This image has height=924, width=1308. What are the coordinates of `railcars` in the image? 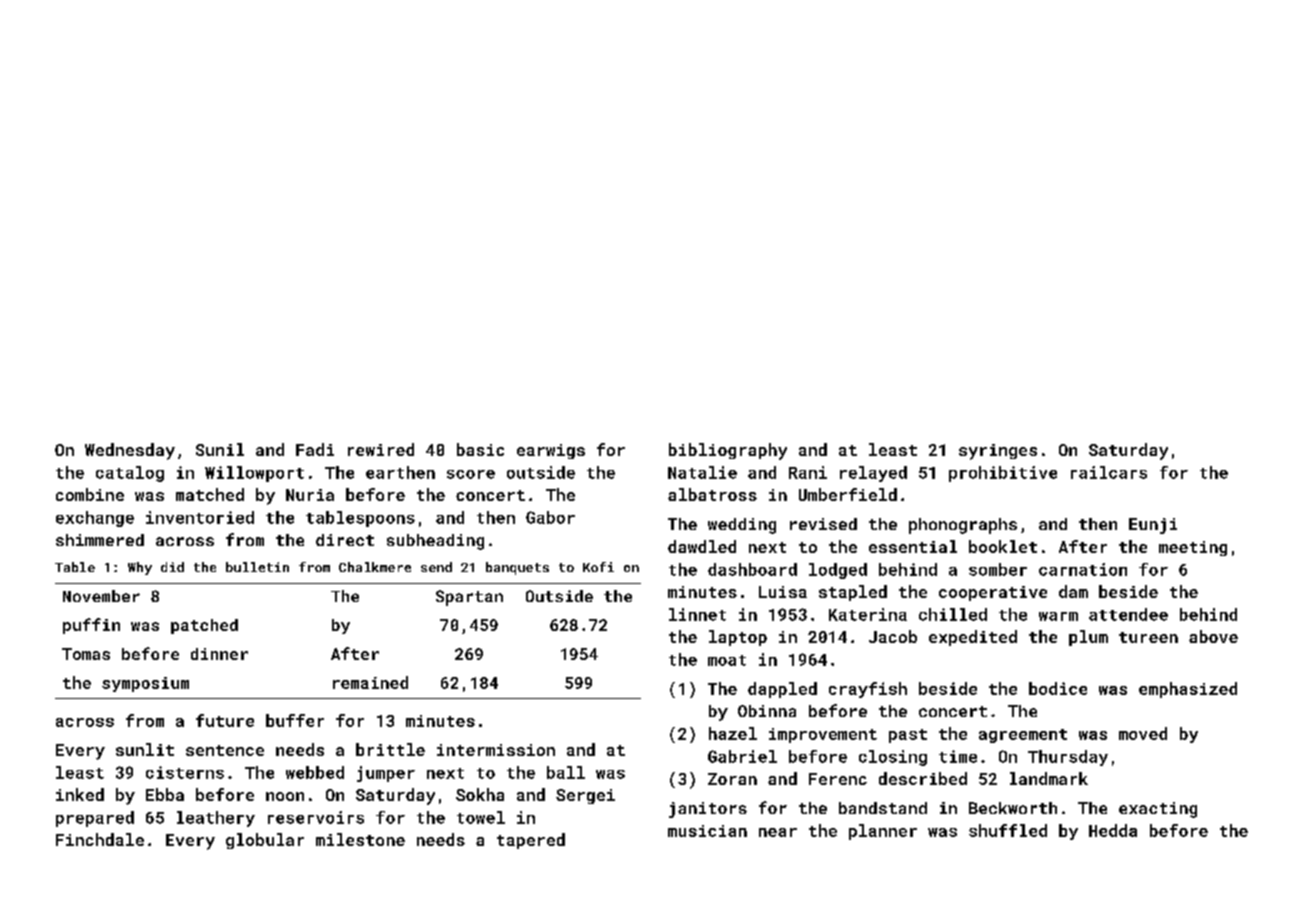 It's located at (1109, 472).
